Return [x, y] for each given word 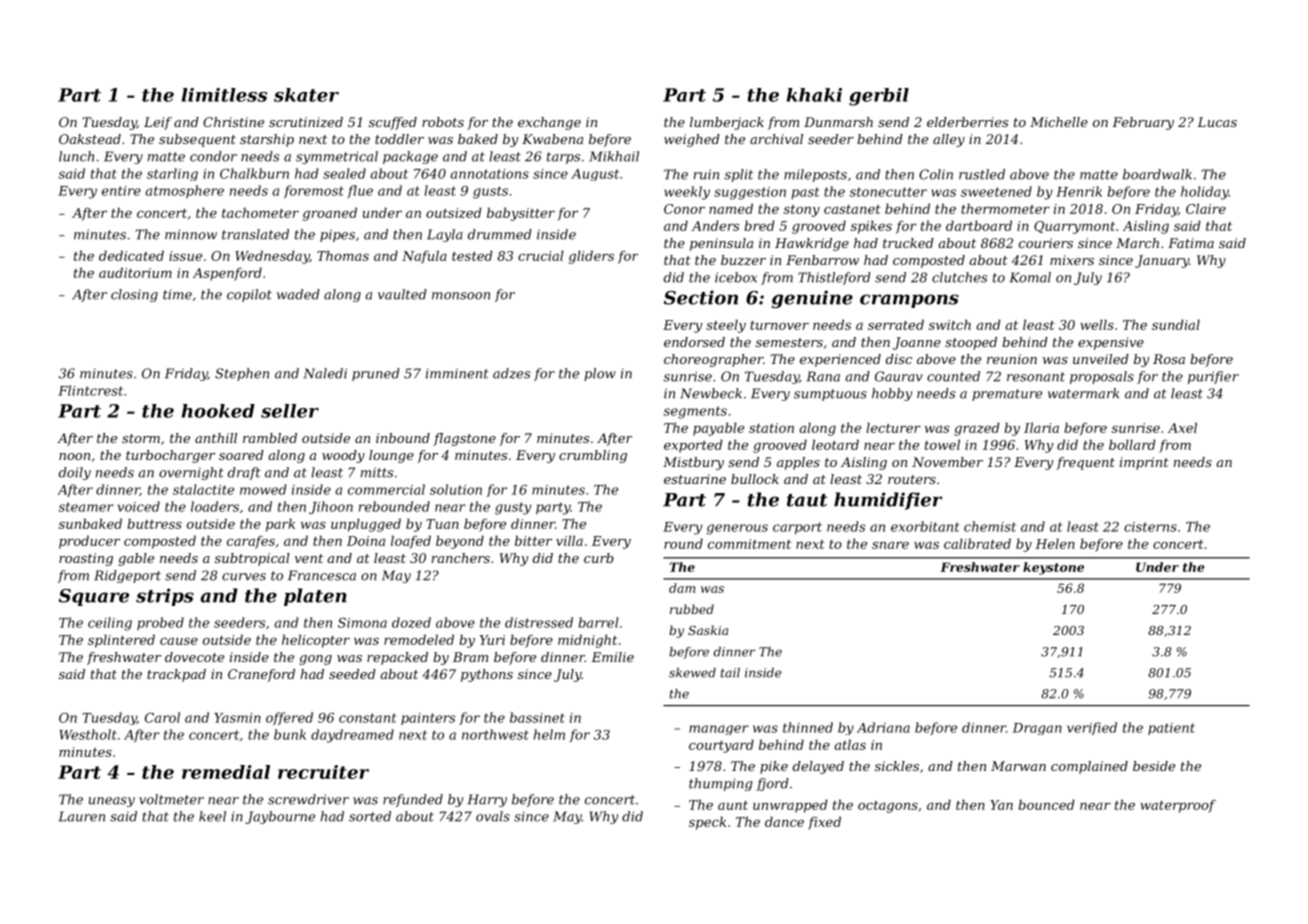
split [738, 175]
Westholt [88, 734]
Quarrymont [1074, 227]
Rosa [1169, 359]
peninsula [721, 244]
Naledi [325, 373]
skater [306, 95]
